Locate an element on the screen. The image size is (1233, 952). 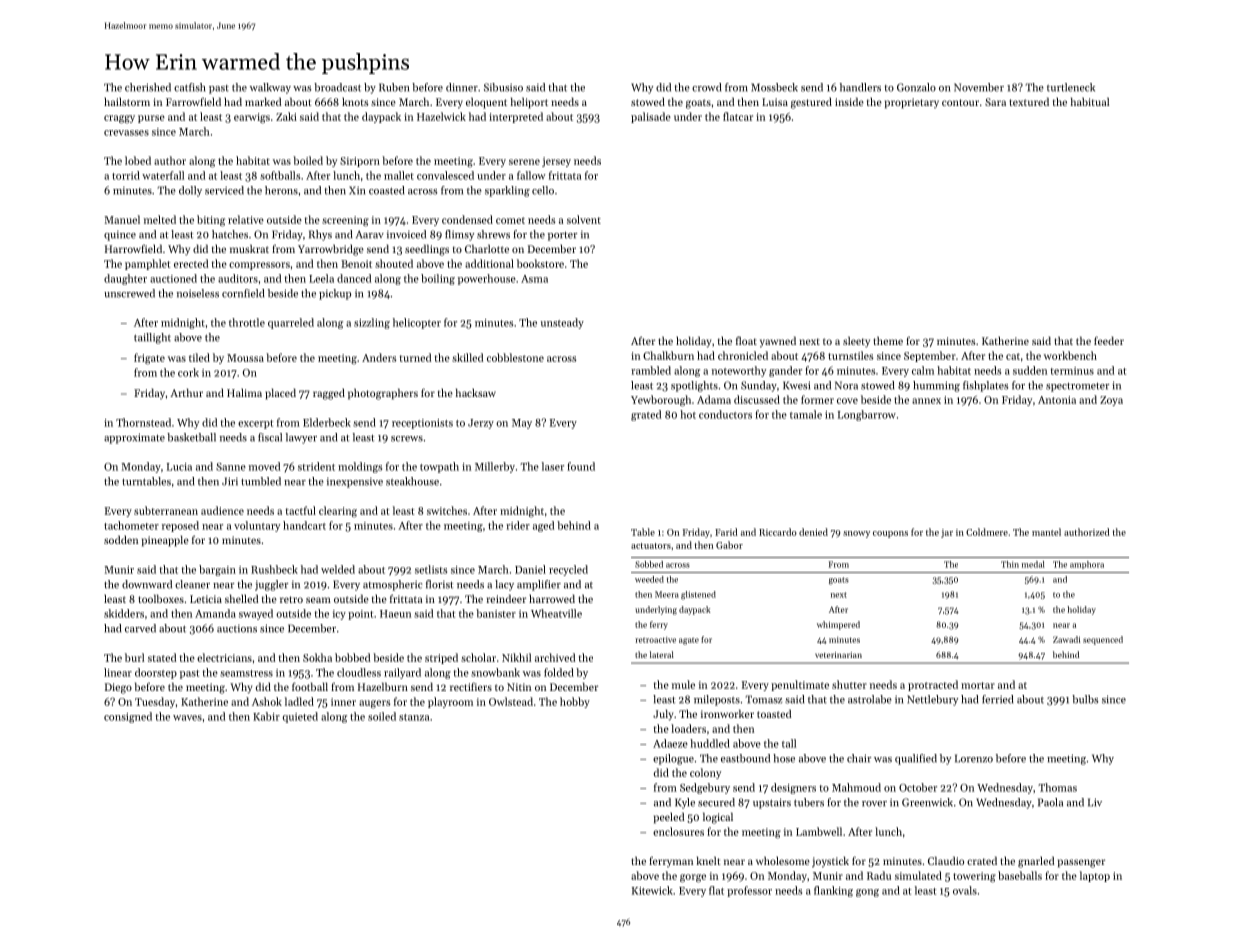
serene is located at coordinates (524, 162).
